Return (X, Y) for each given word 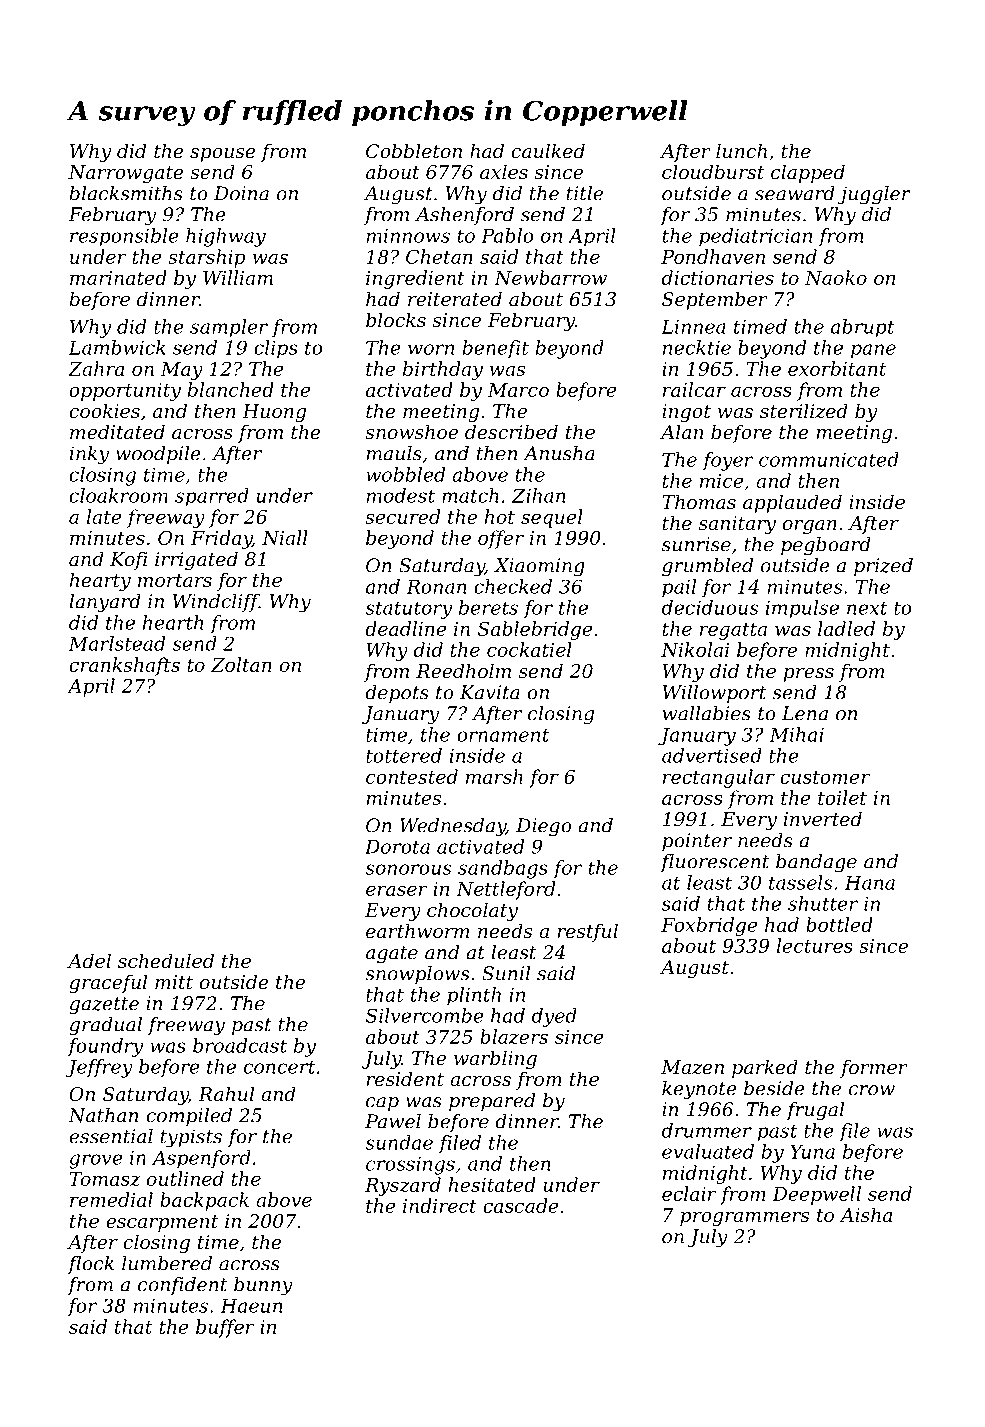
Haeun (252, 1305)
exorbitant (837, 368)
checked (513, 586)
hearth (173, 622)
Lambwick (117, 347)
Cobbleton (414, 150)
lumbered (167, 1263)
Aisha (865, 1214)
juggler (874, 195)
